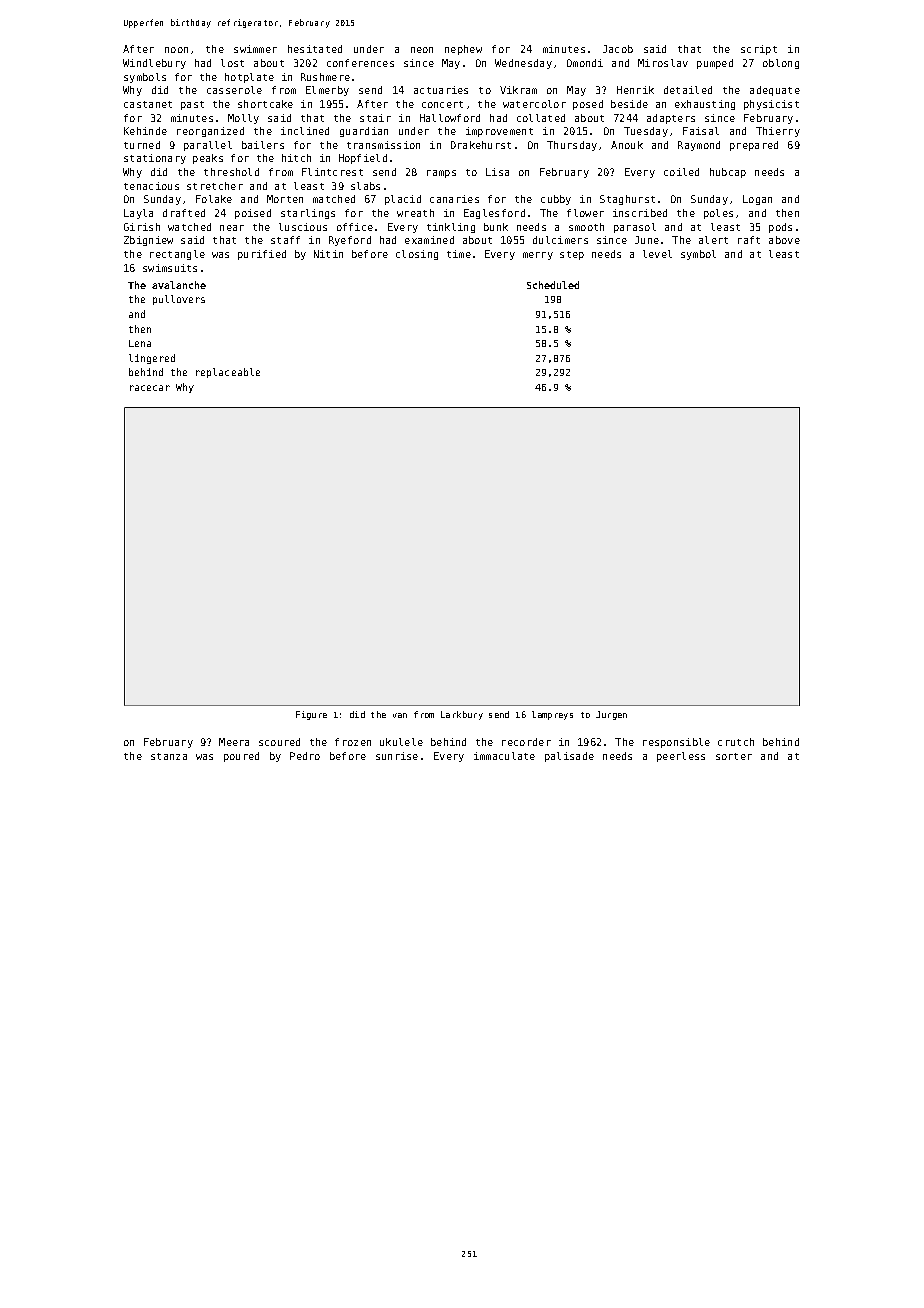  Describe the element at coordinates (311, 715) in the document. I see `Figure` at that location.
